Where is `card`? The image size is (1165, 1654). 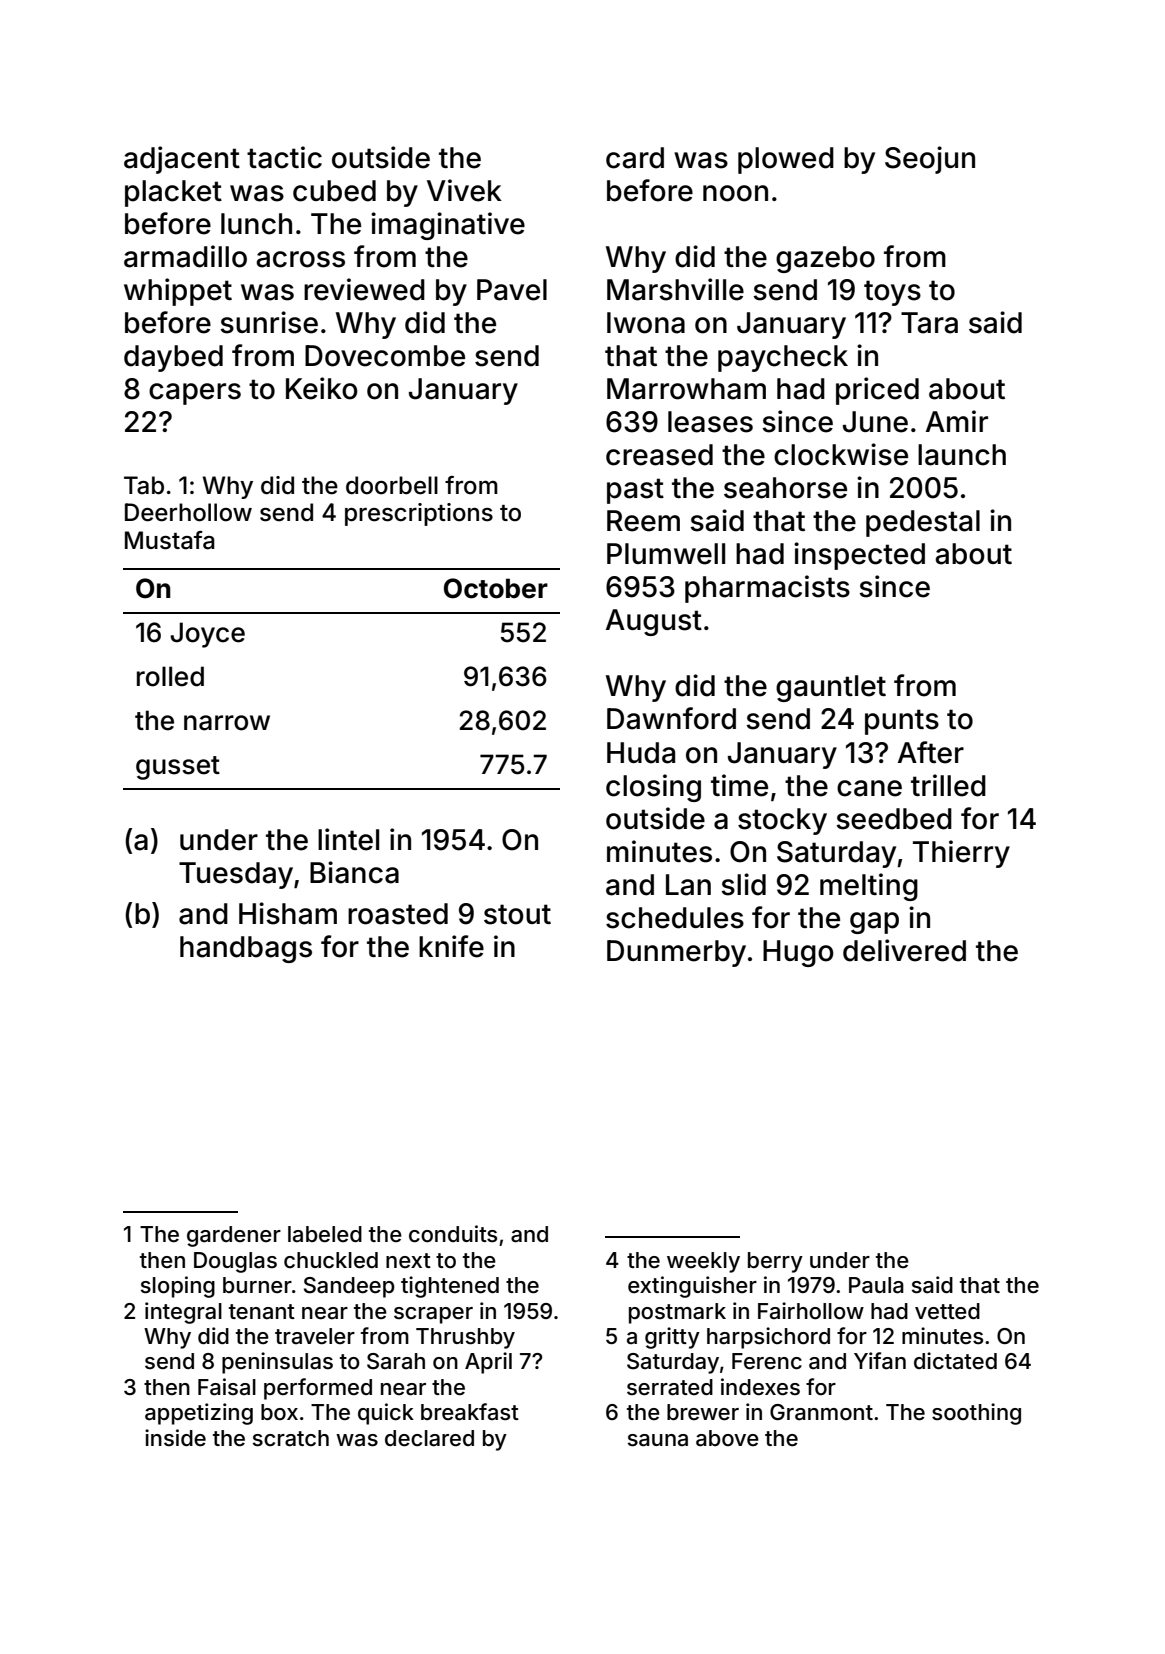
card is located at coordinates (635, 158).
